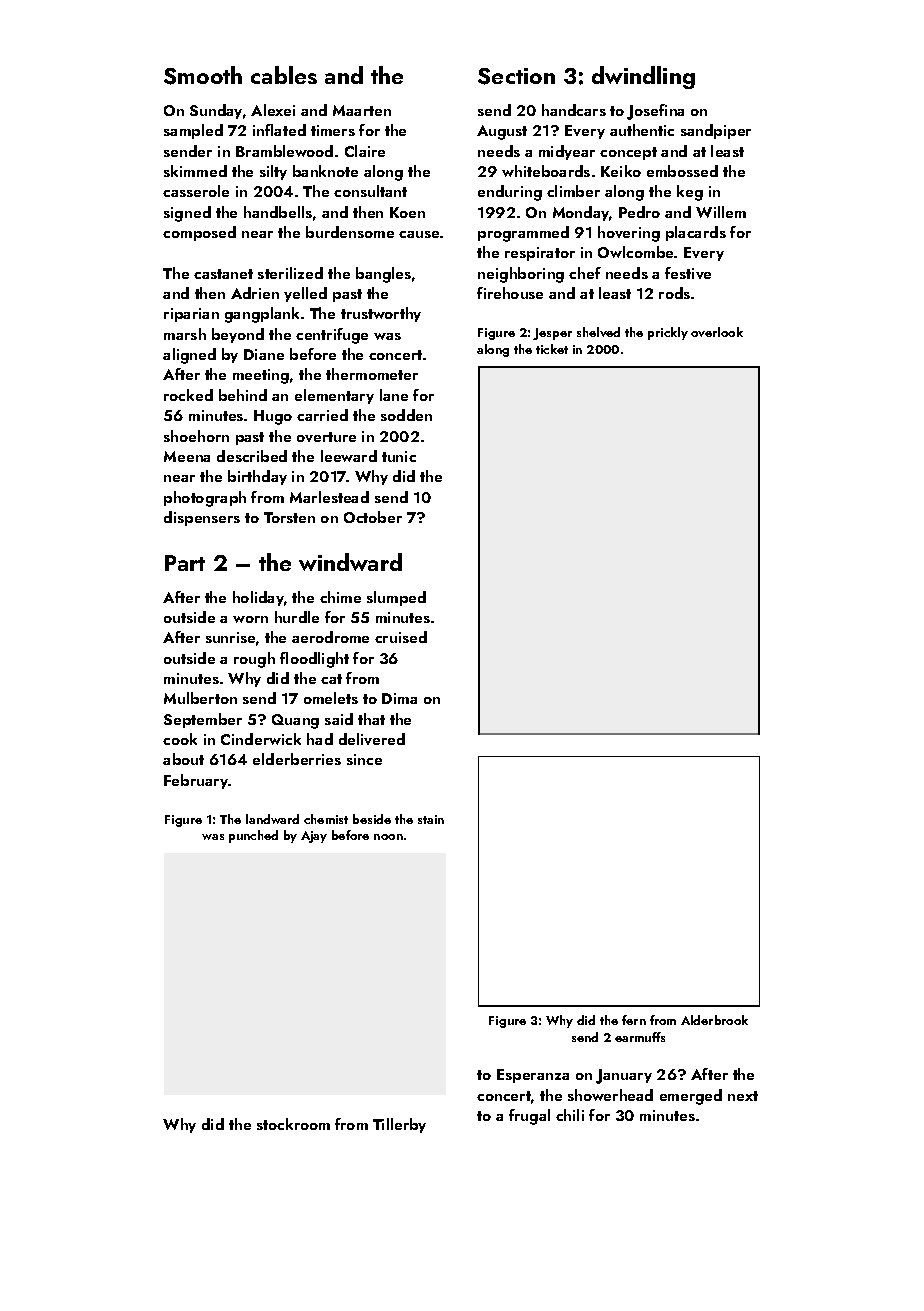 The height and width of the screenshot is (1311, 924). Describe the element at coordinates (717, 332) in the screenshot. I see `overlook` at that location.
